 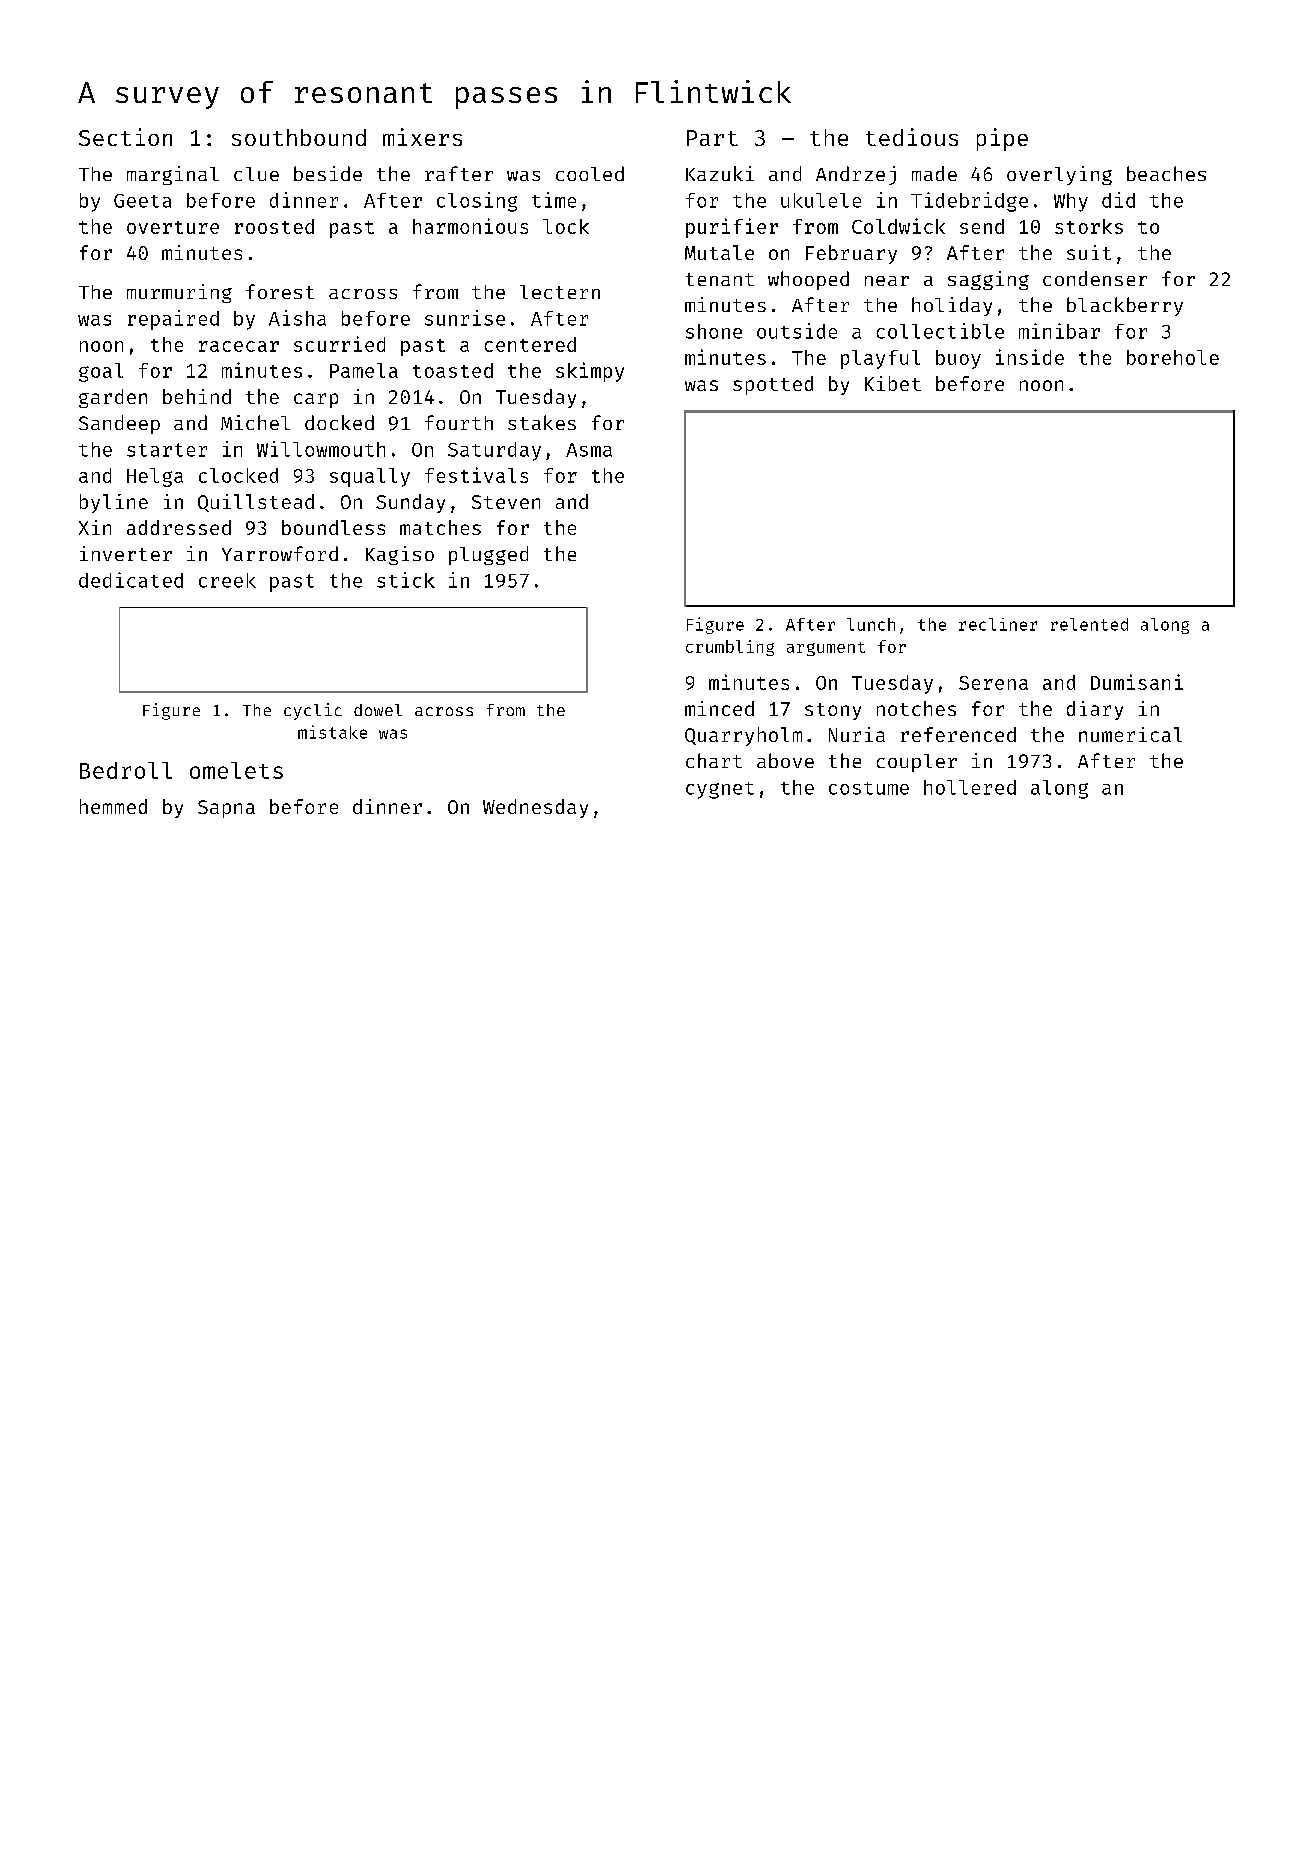 What do you see at coordinates (912, 137) in the page?
I see `tedious` at bounding box center [912, 137].
